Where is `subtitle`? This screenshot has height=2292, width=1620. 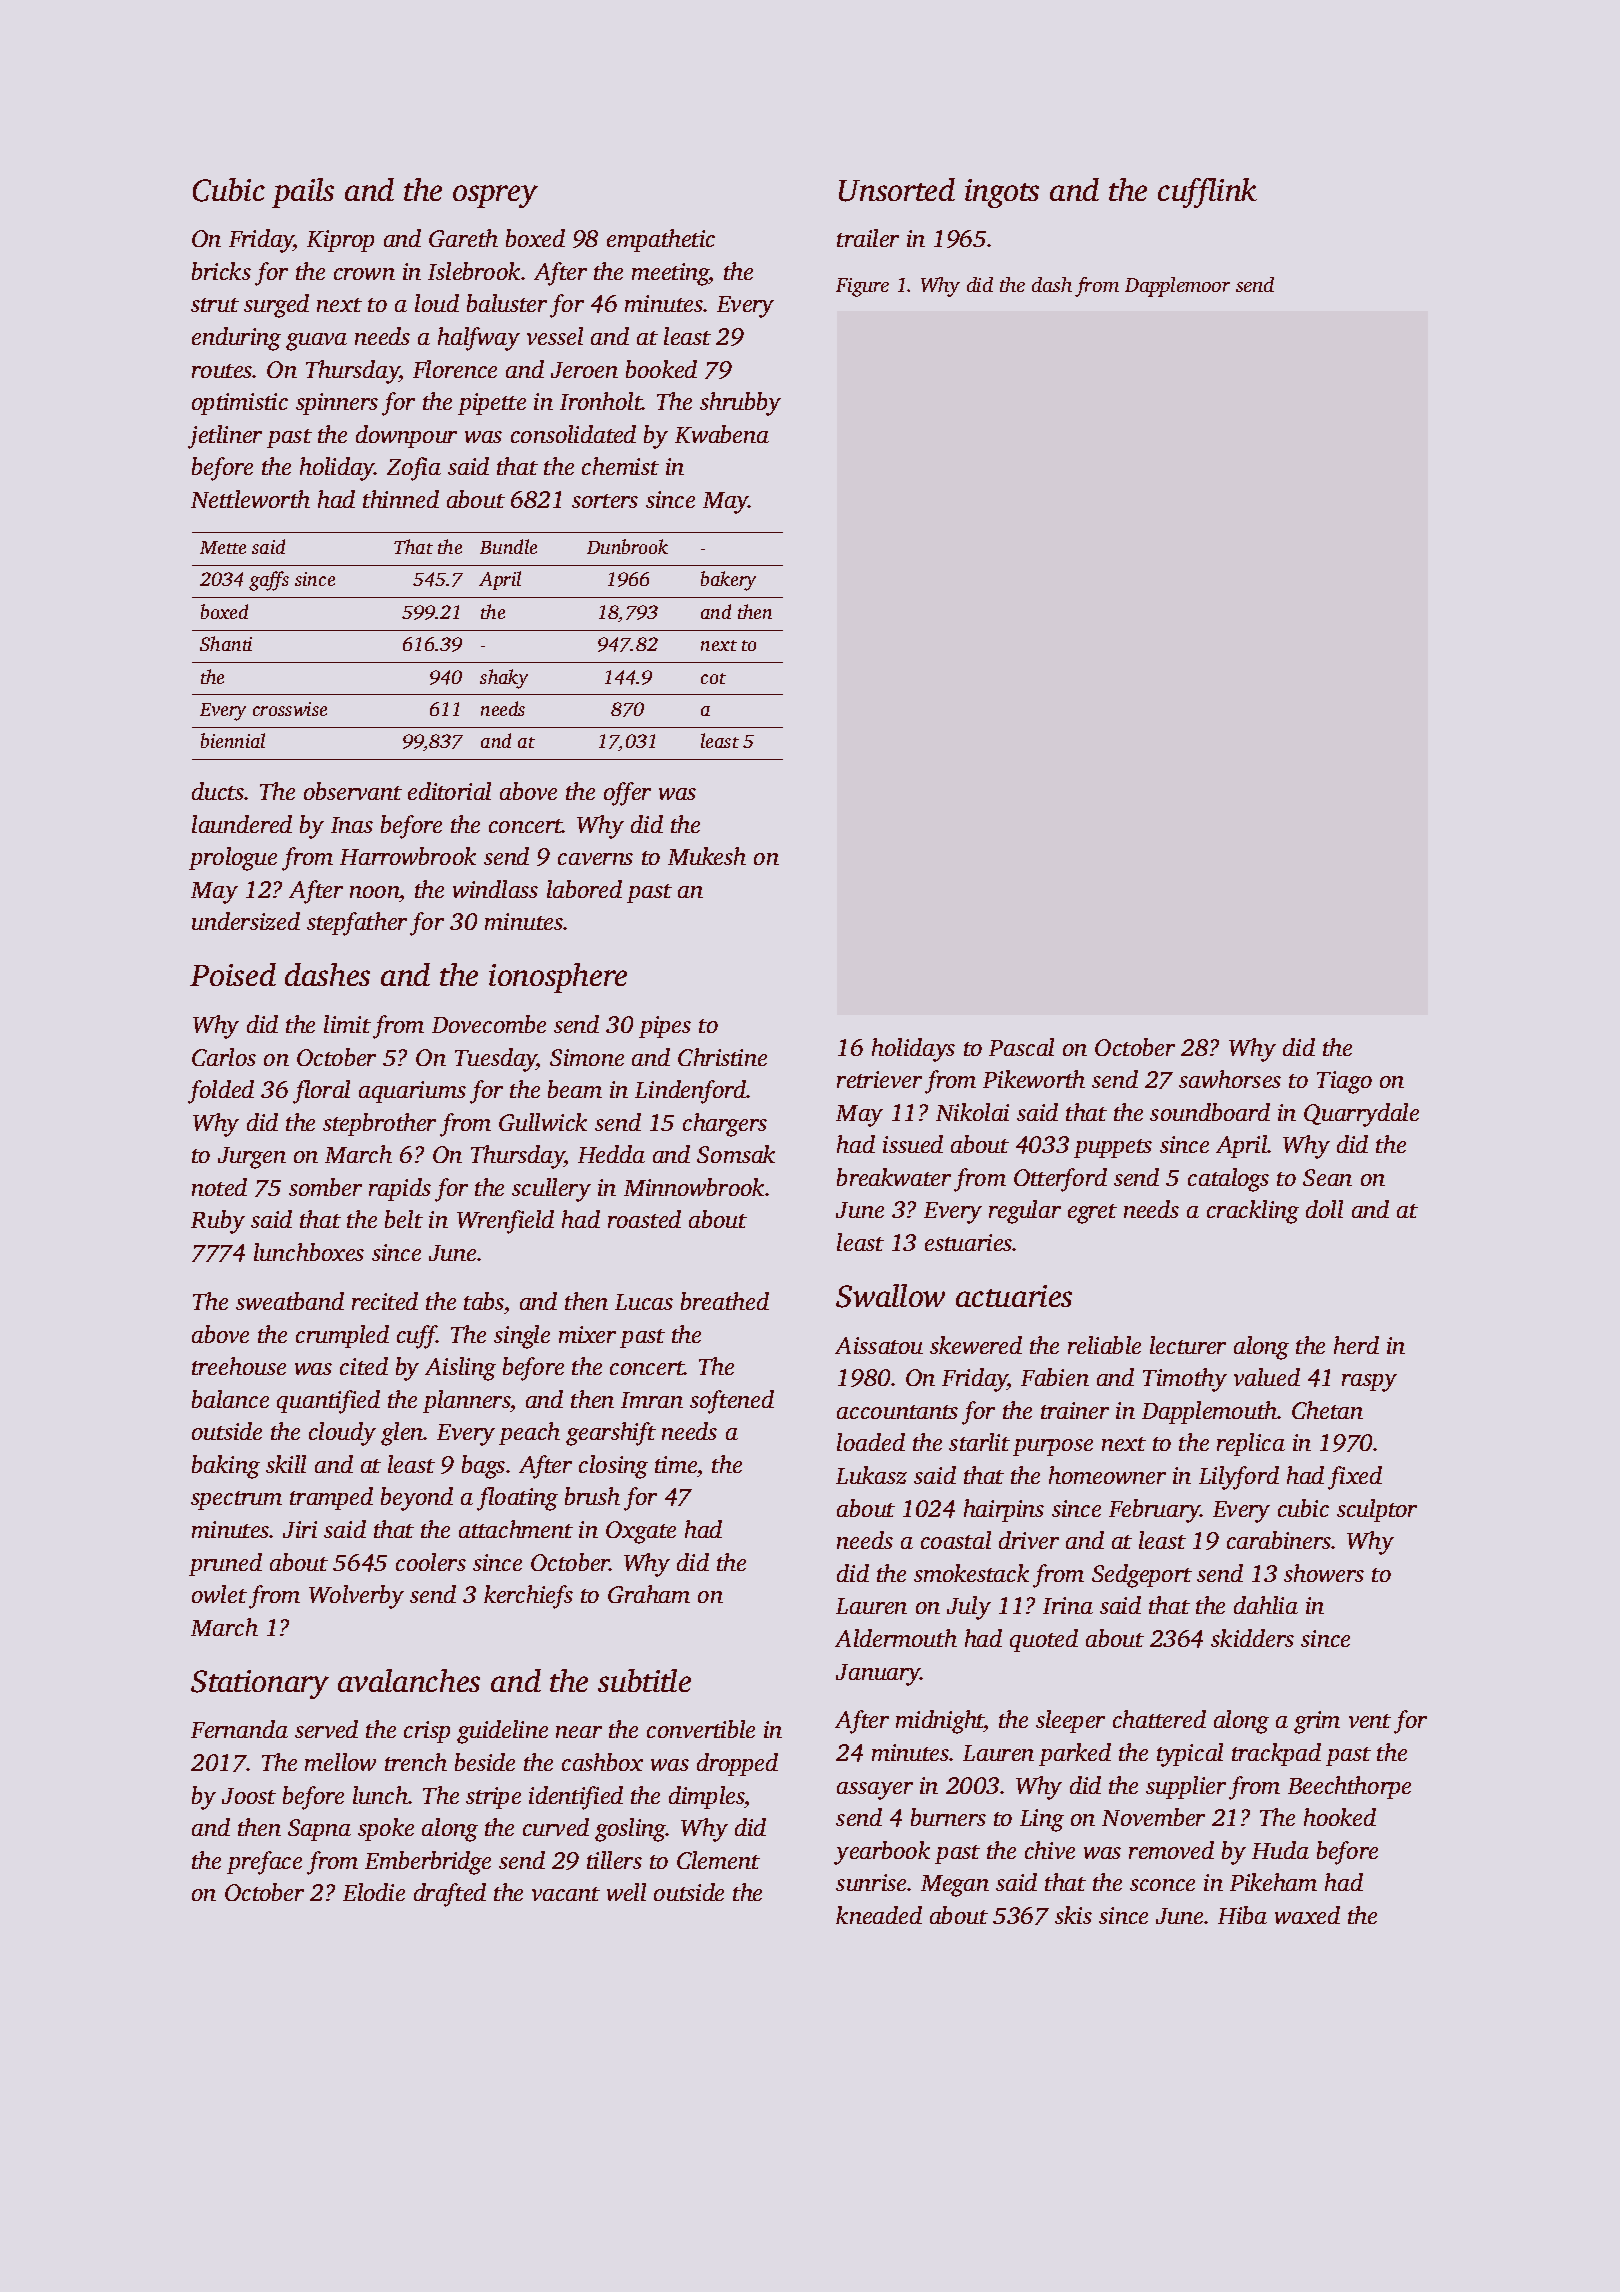
subtitle is located at coordinates (644, 1680).
